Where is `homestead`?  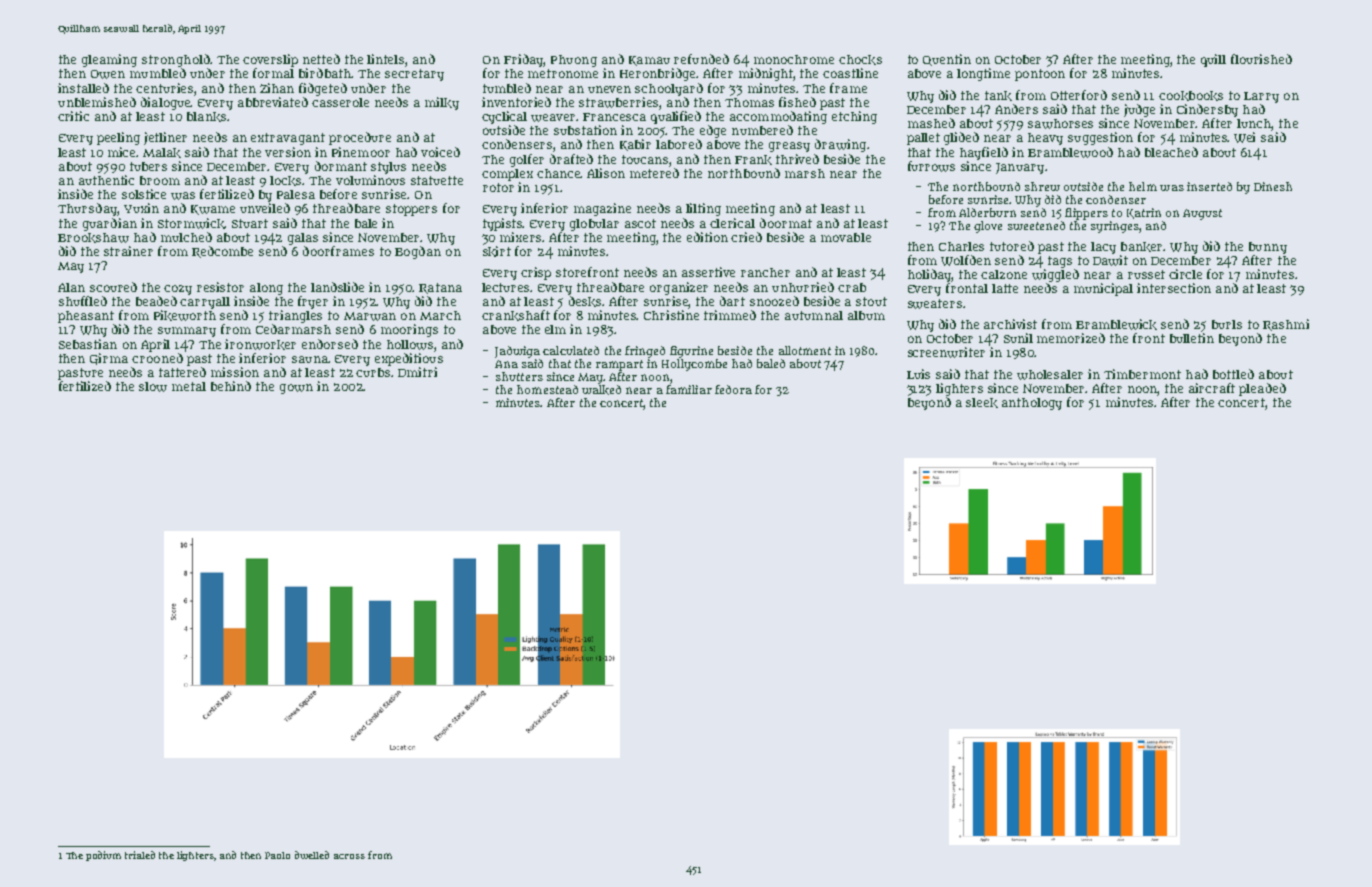
homestead is located at coordinates (547, 389).
